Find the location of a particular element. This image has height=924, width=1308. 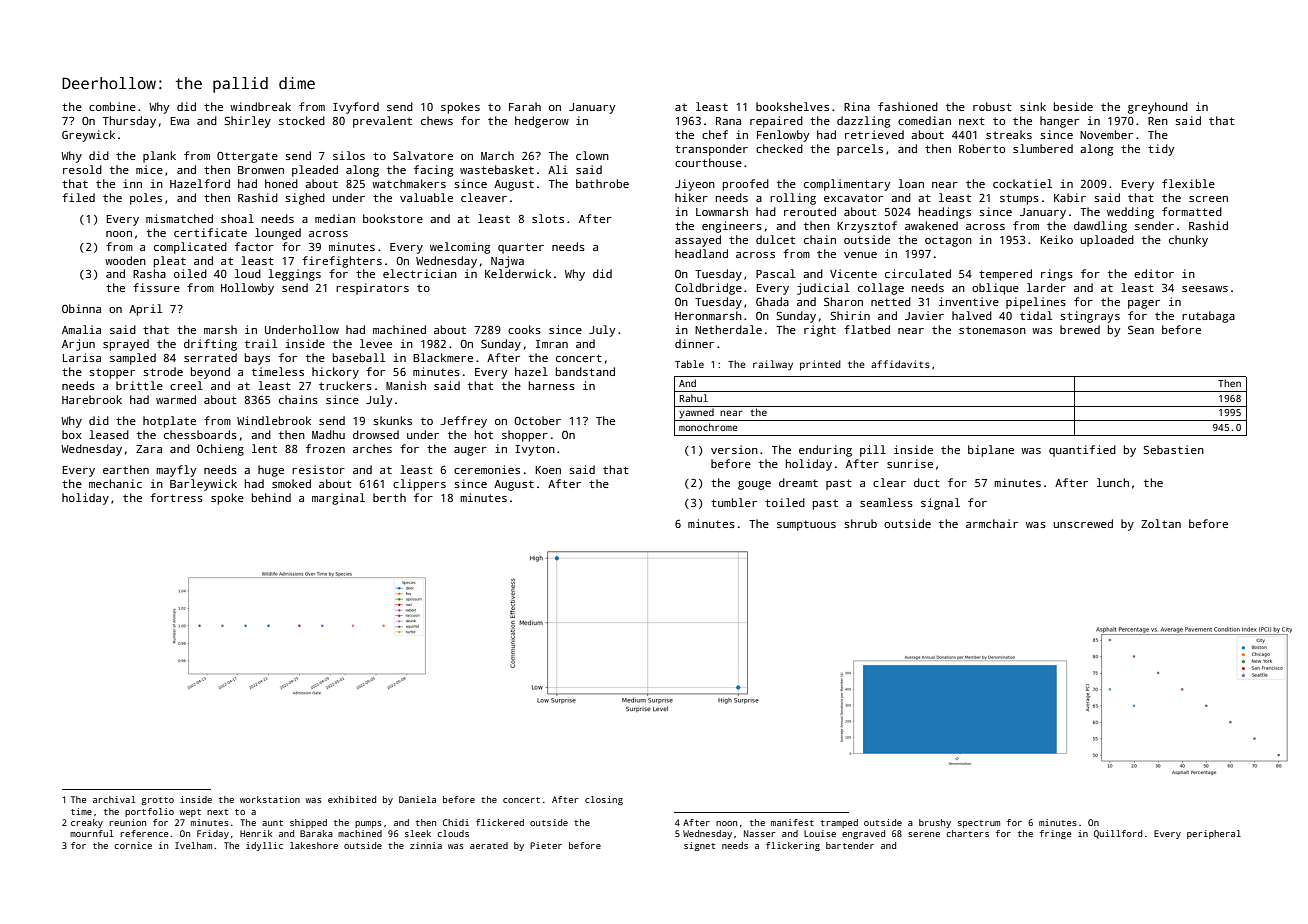

greyhound is located at coordinates (1158, 108).
